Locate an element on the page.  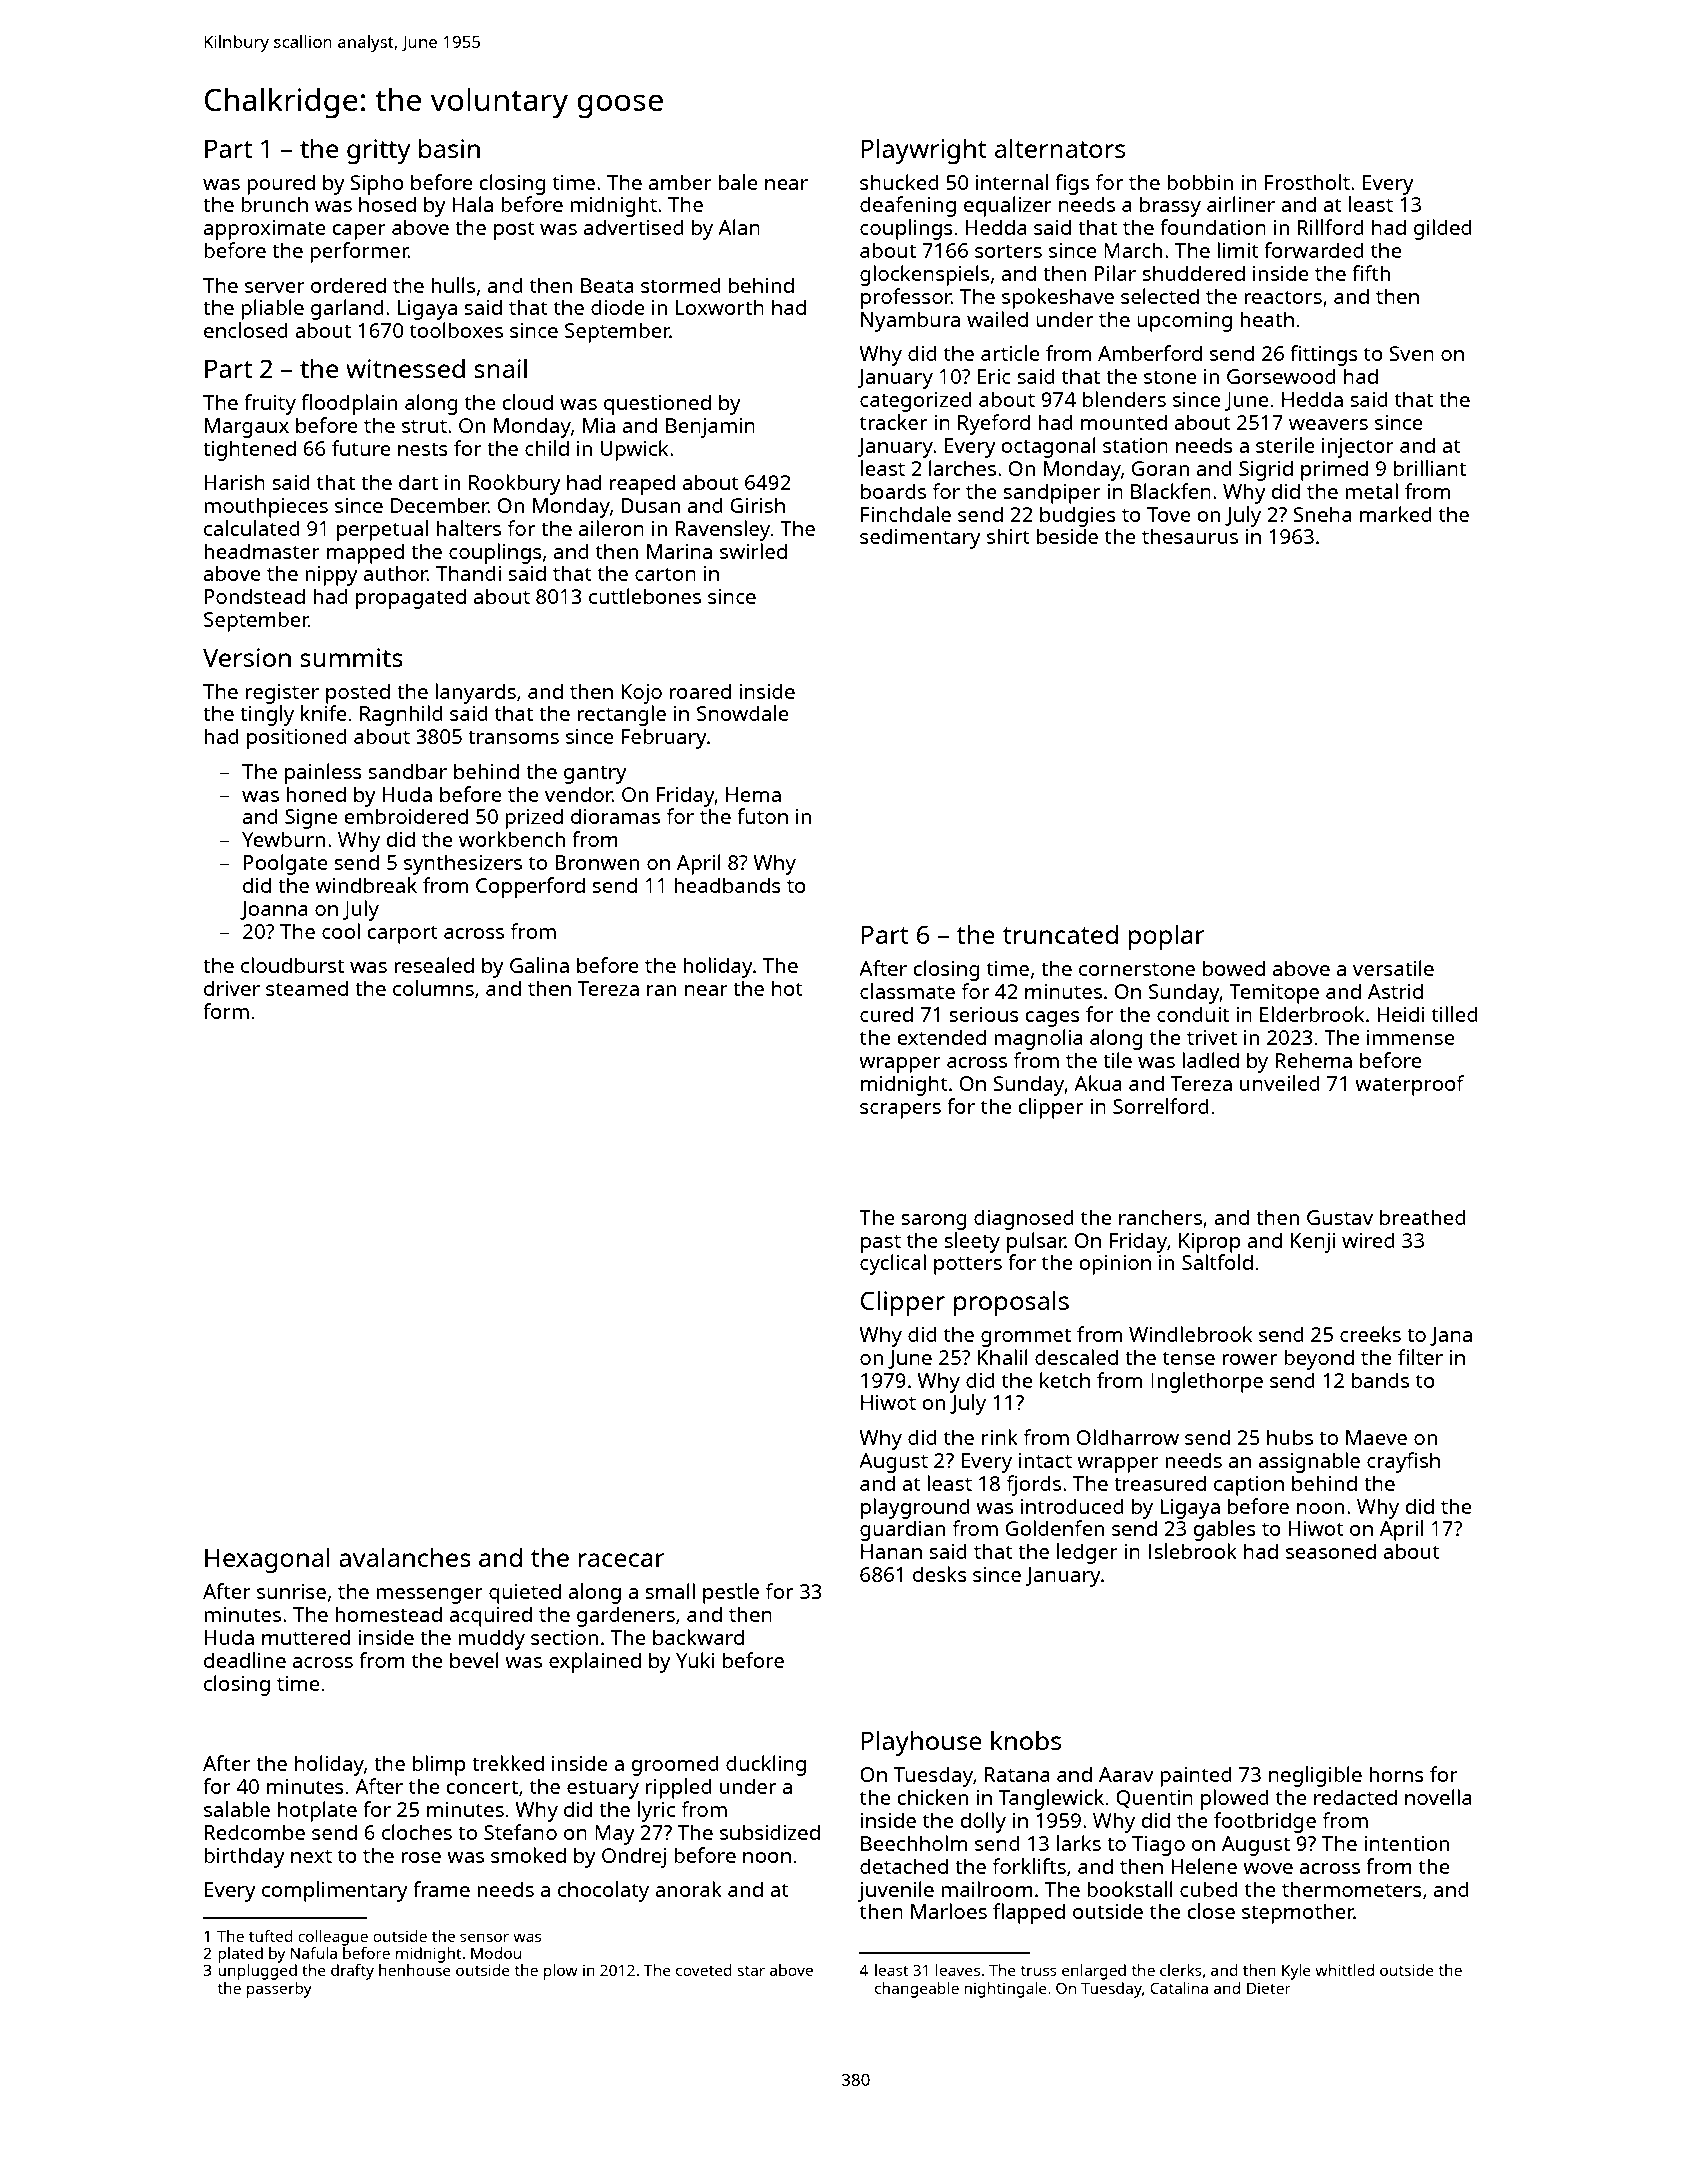
Dieter is located at coordinates (1269, 1988).
